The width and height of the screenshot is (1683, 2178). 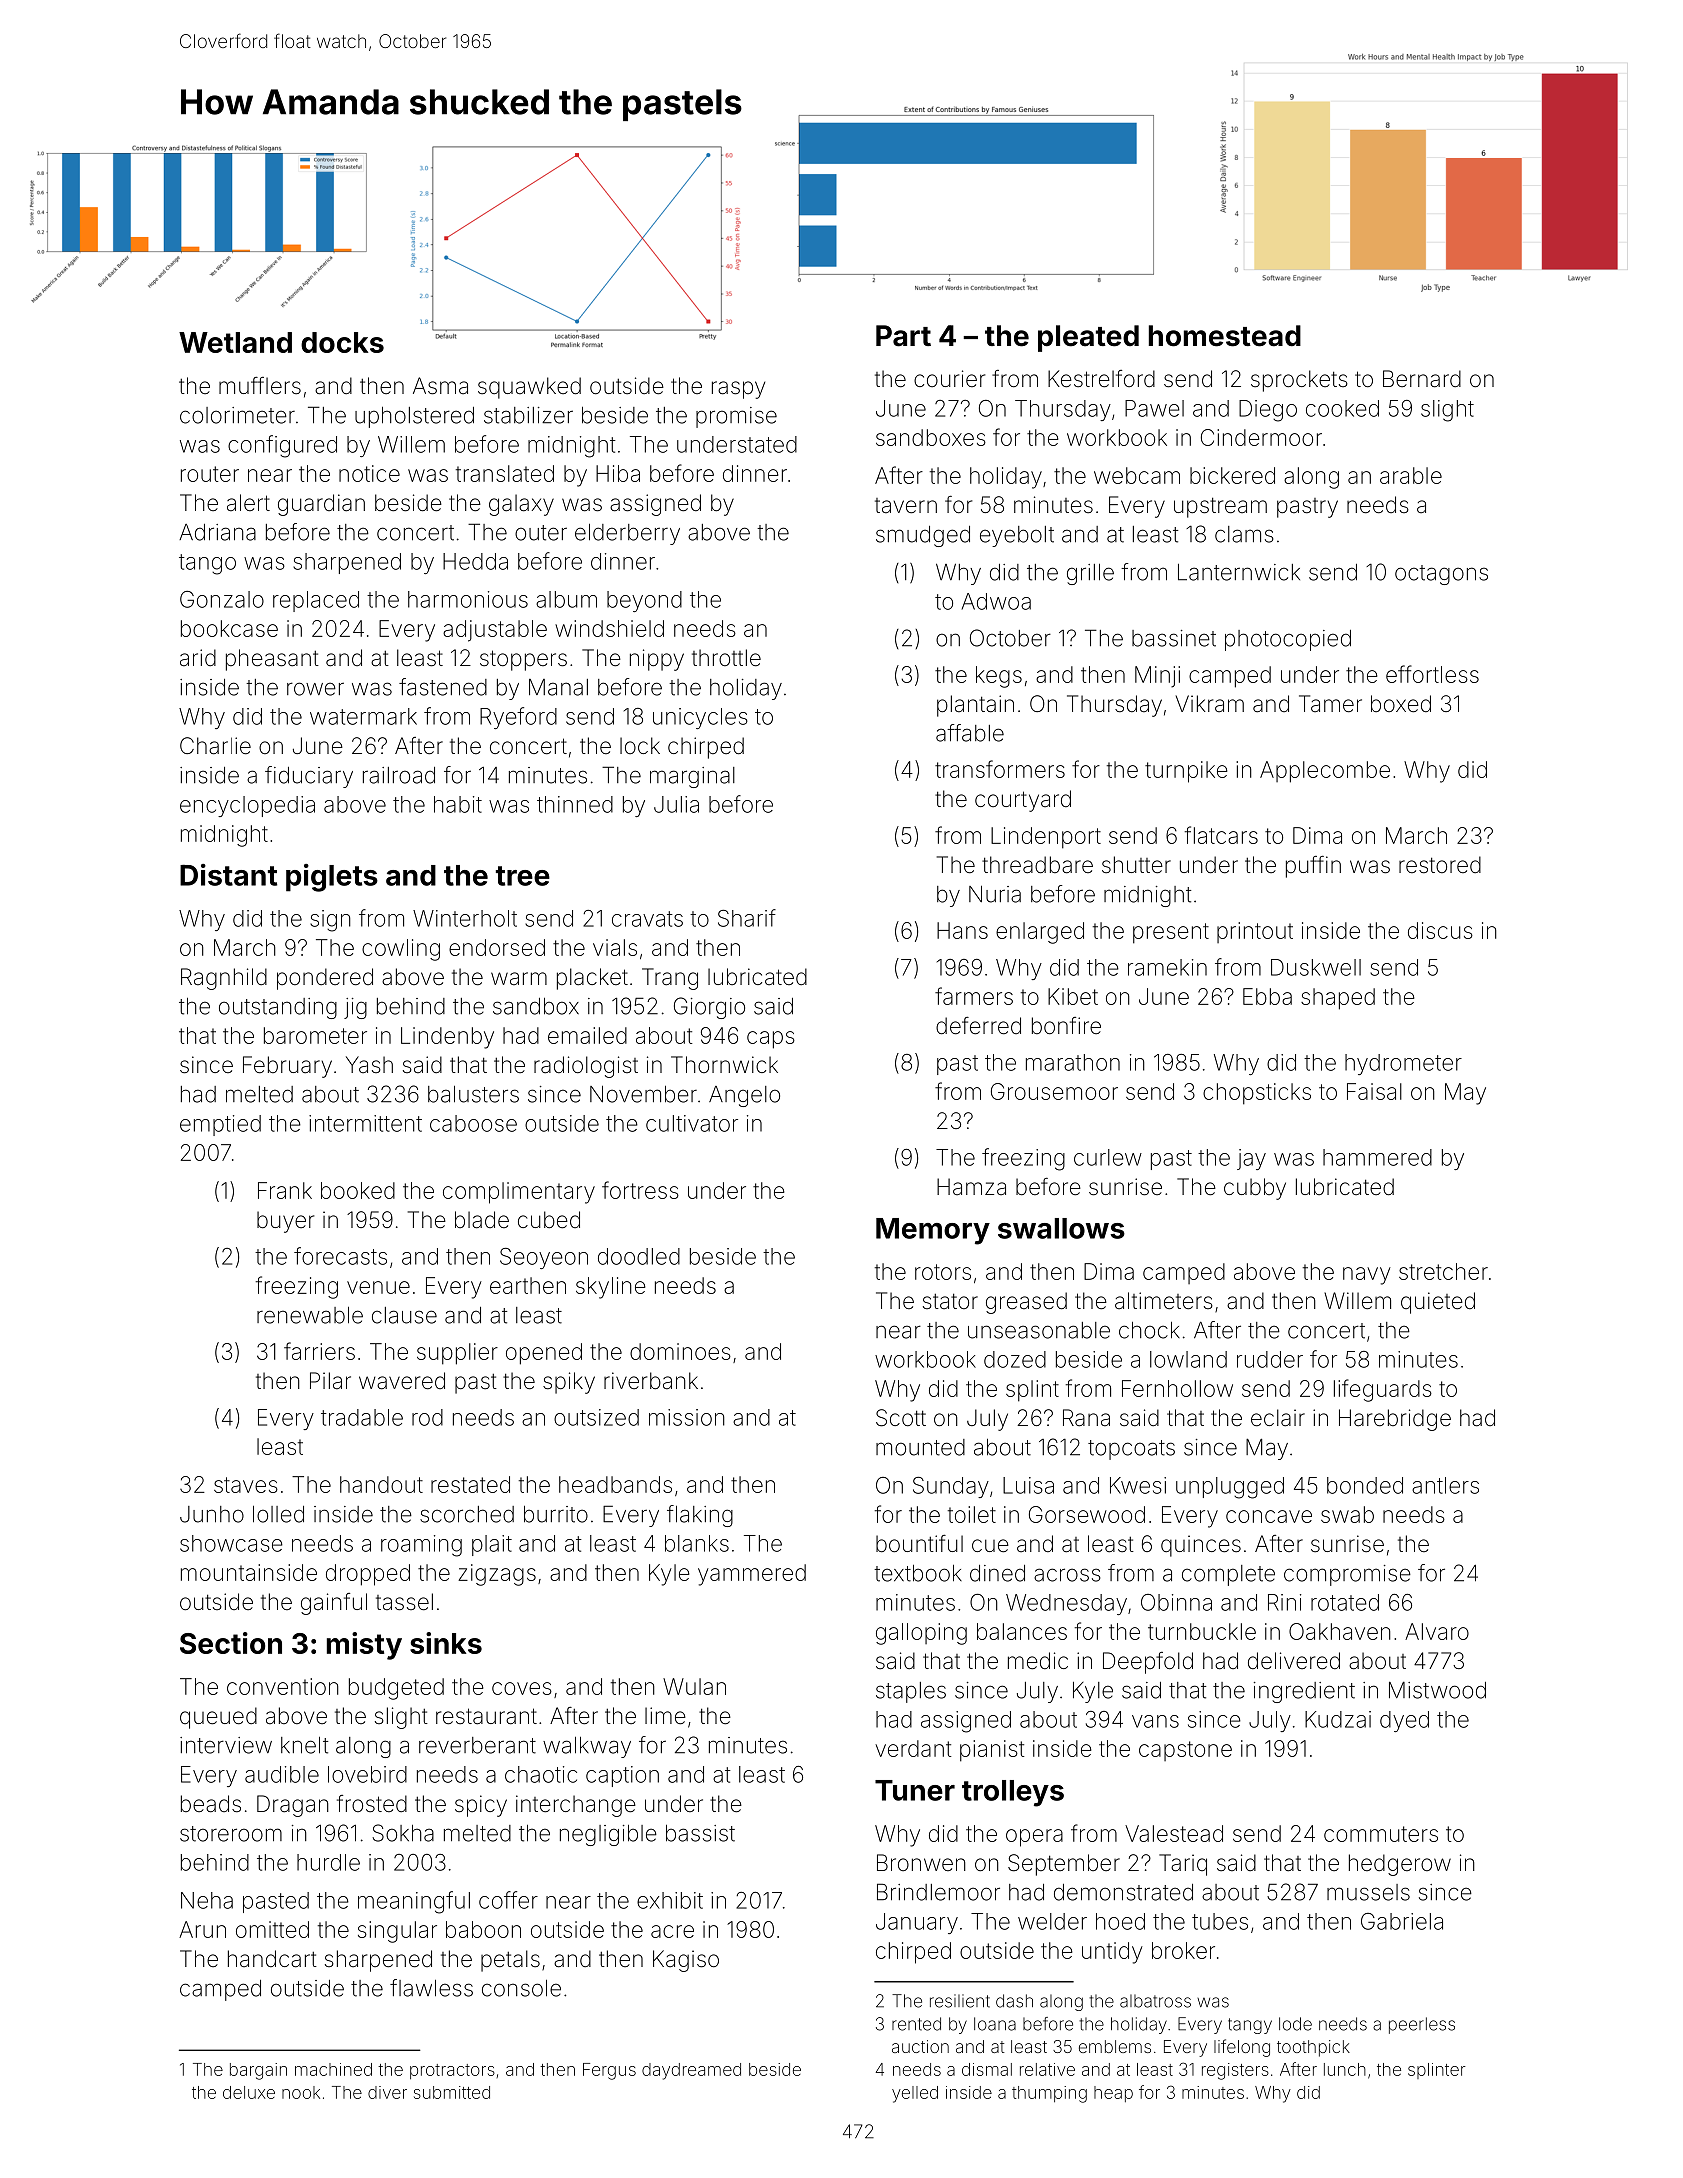 What do you see at coordinates (211, 1804) in the screenshot?
I see `beads` at bounding box center [211, 1804].
